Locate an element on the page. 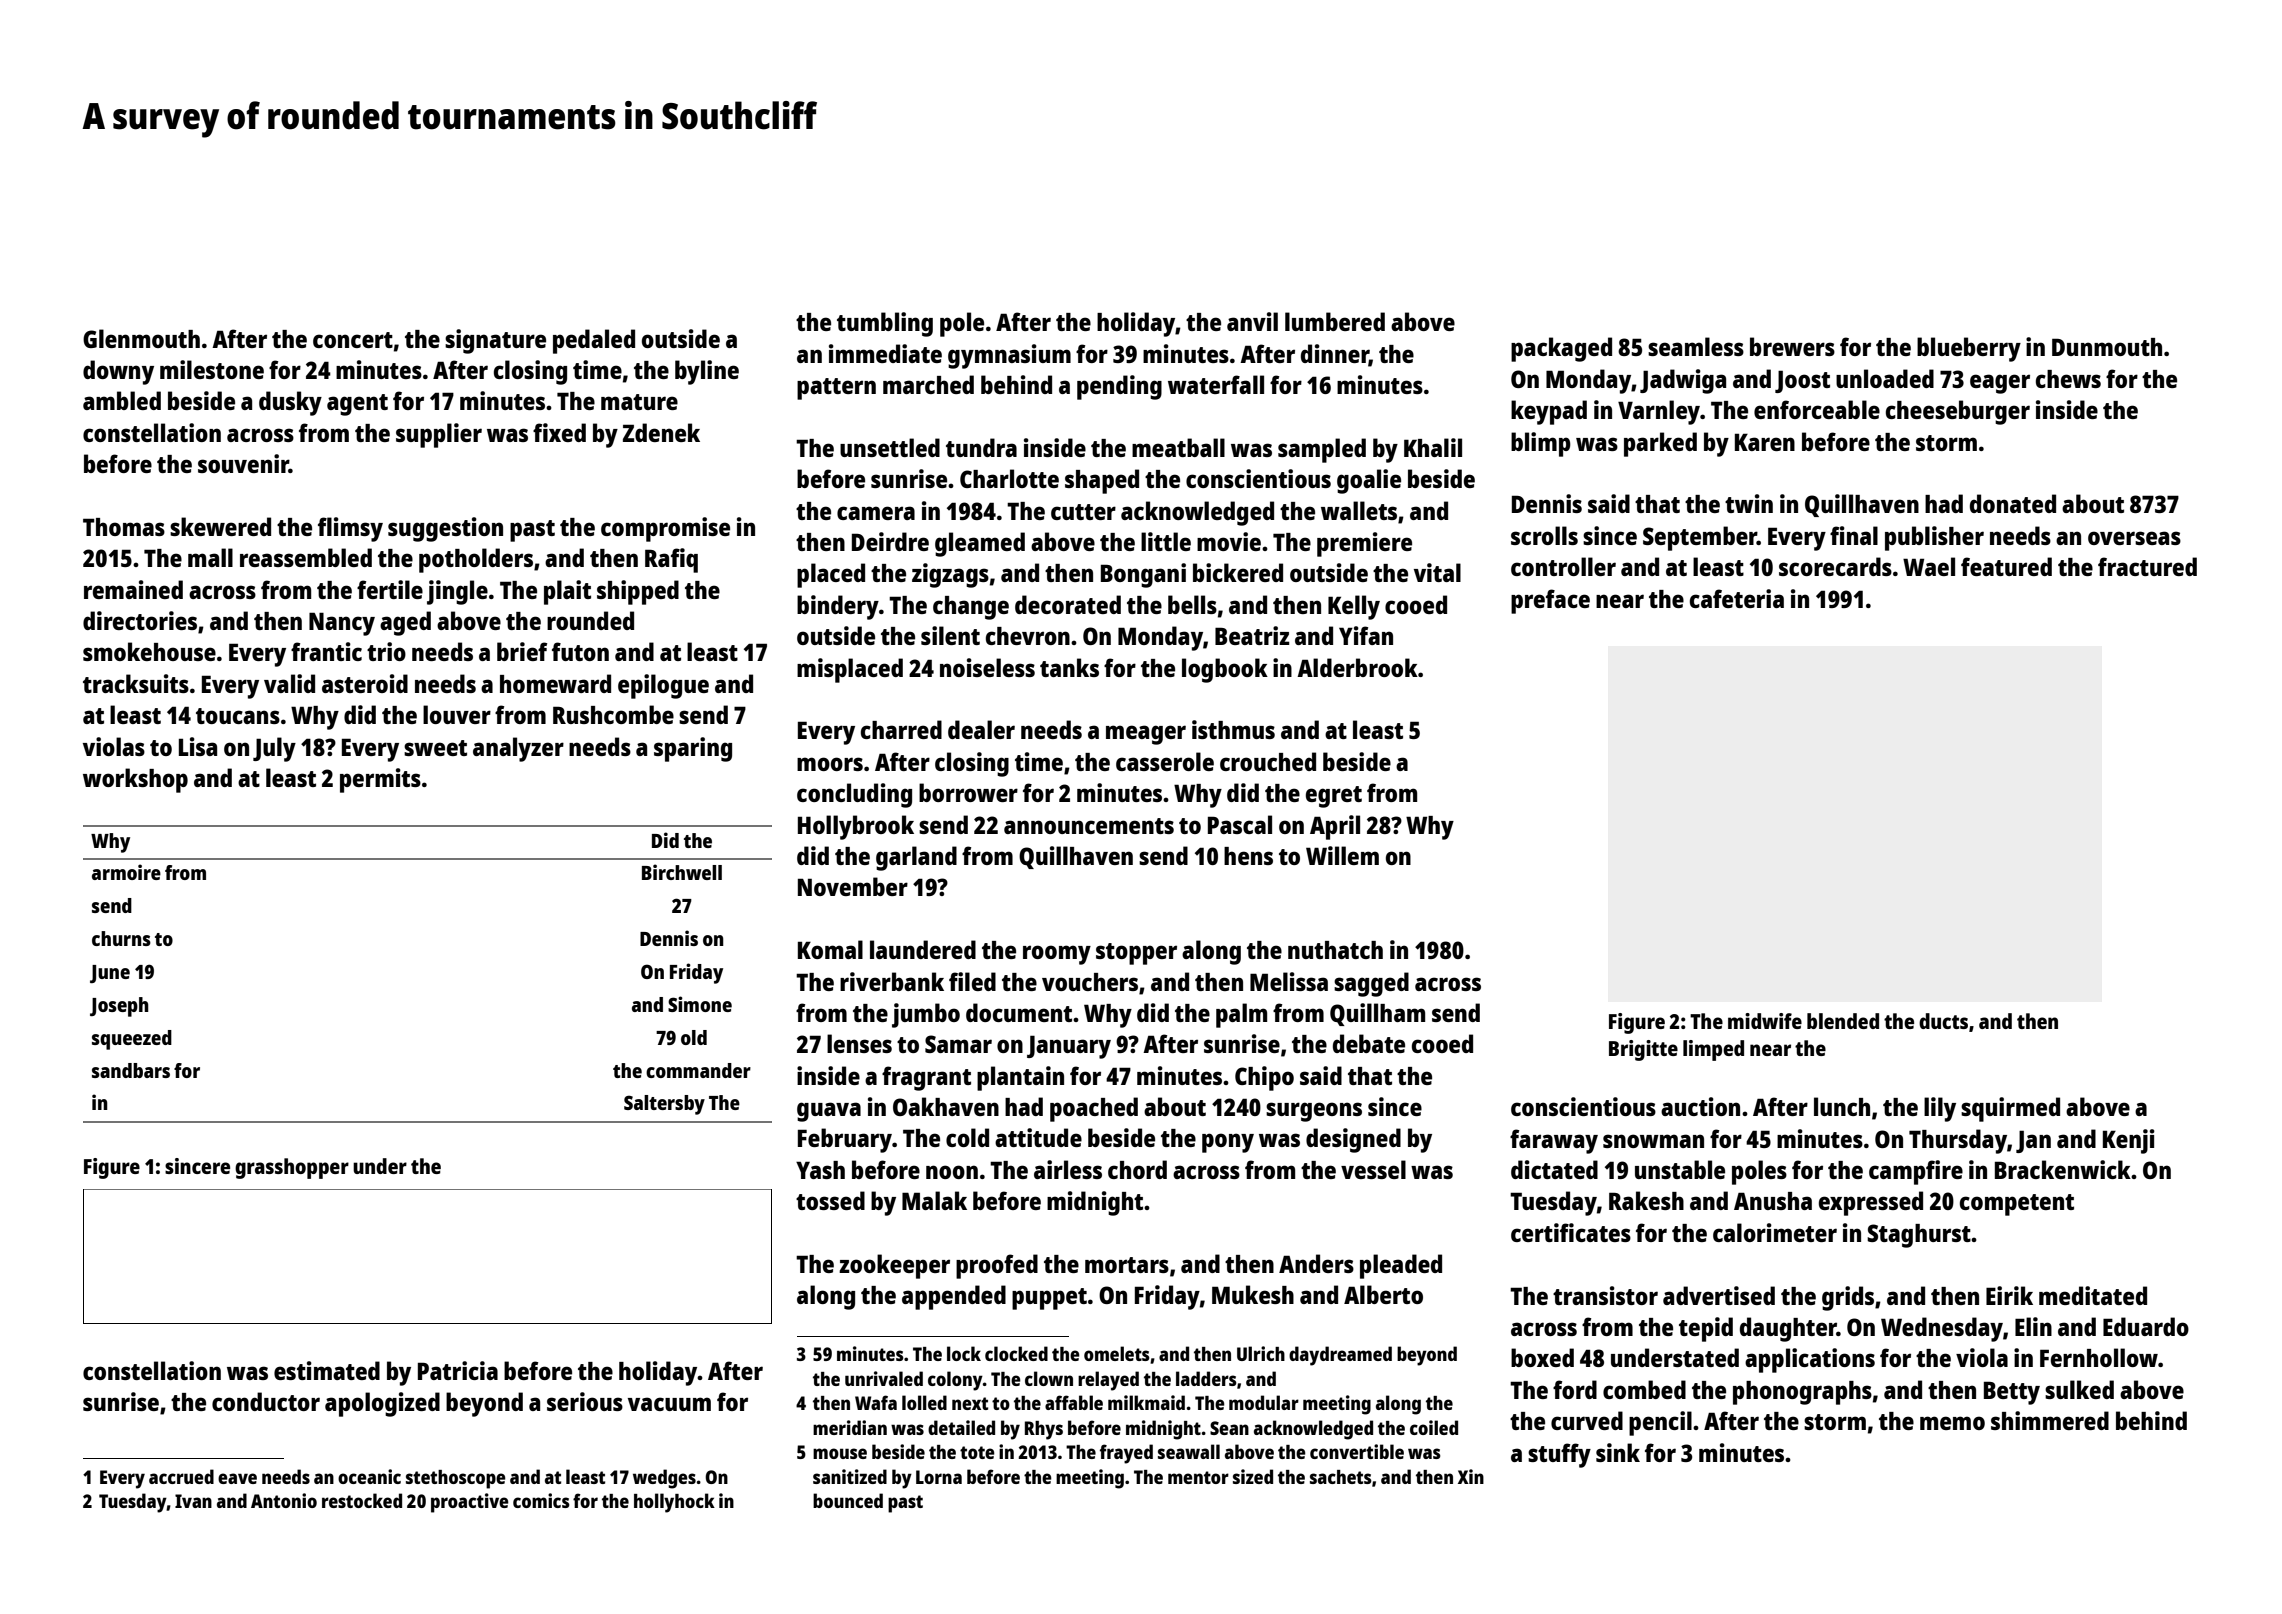 The height and width of the page is (1614, 2282). decorated is located at coordinates (1068, 604).
